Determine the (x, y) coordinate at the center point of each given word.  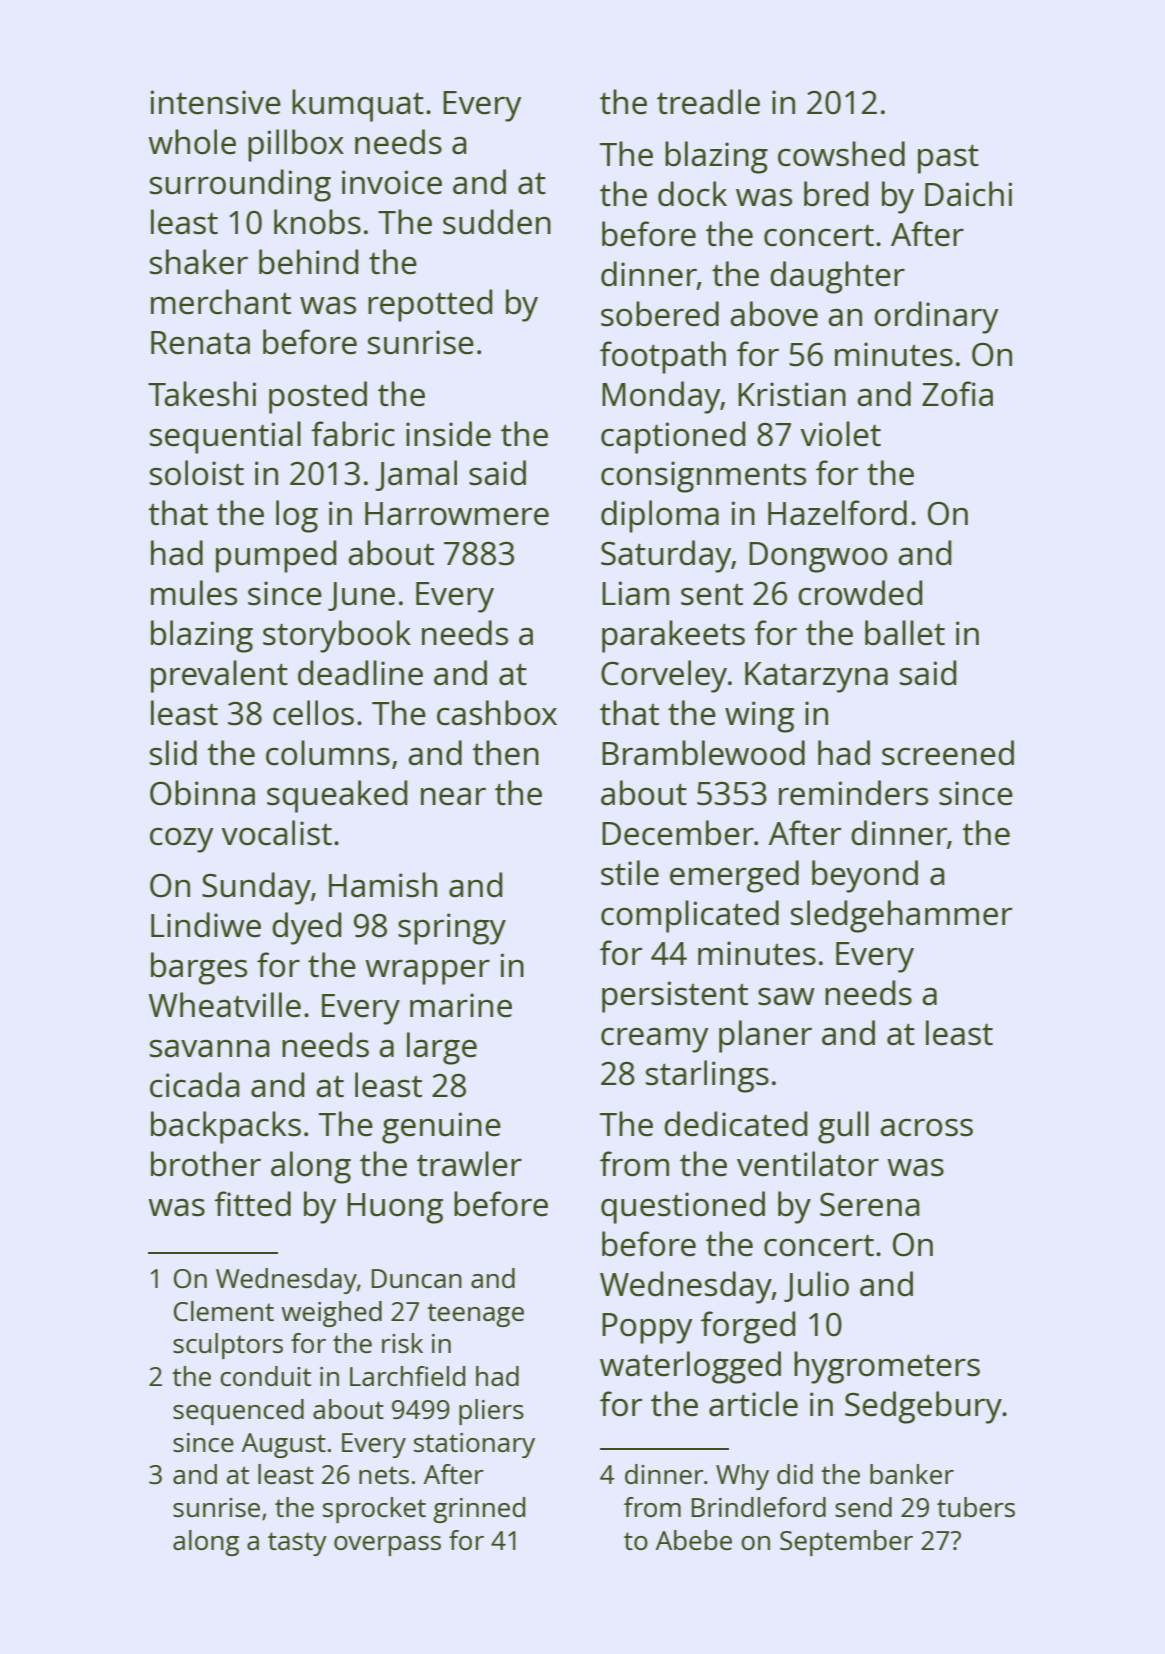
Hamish (383, 885)
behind (308, 262)
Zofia (957, 394)
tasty (297, 1544)
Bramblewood (703, 753)
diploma (660, 516)
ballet (905, 633)
